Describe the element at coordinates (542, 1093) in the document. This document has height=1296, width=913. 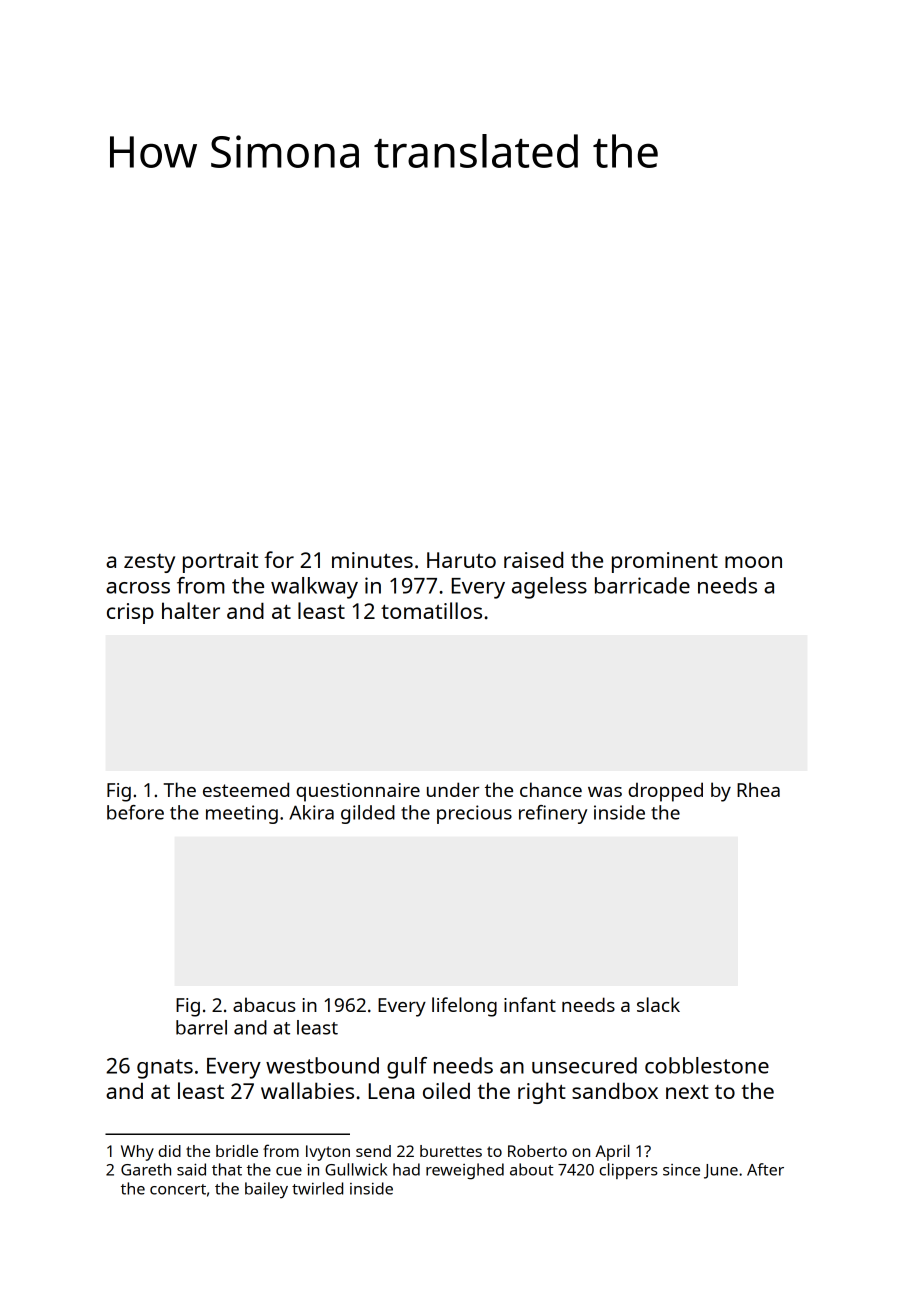
I see `right` at that location.
